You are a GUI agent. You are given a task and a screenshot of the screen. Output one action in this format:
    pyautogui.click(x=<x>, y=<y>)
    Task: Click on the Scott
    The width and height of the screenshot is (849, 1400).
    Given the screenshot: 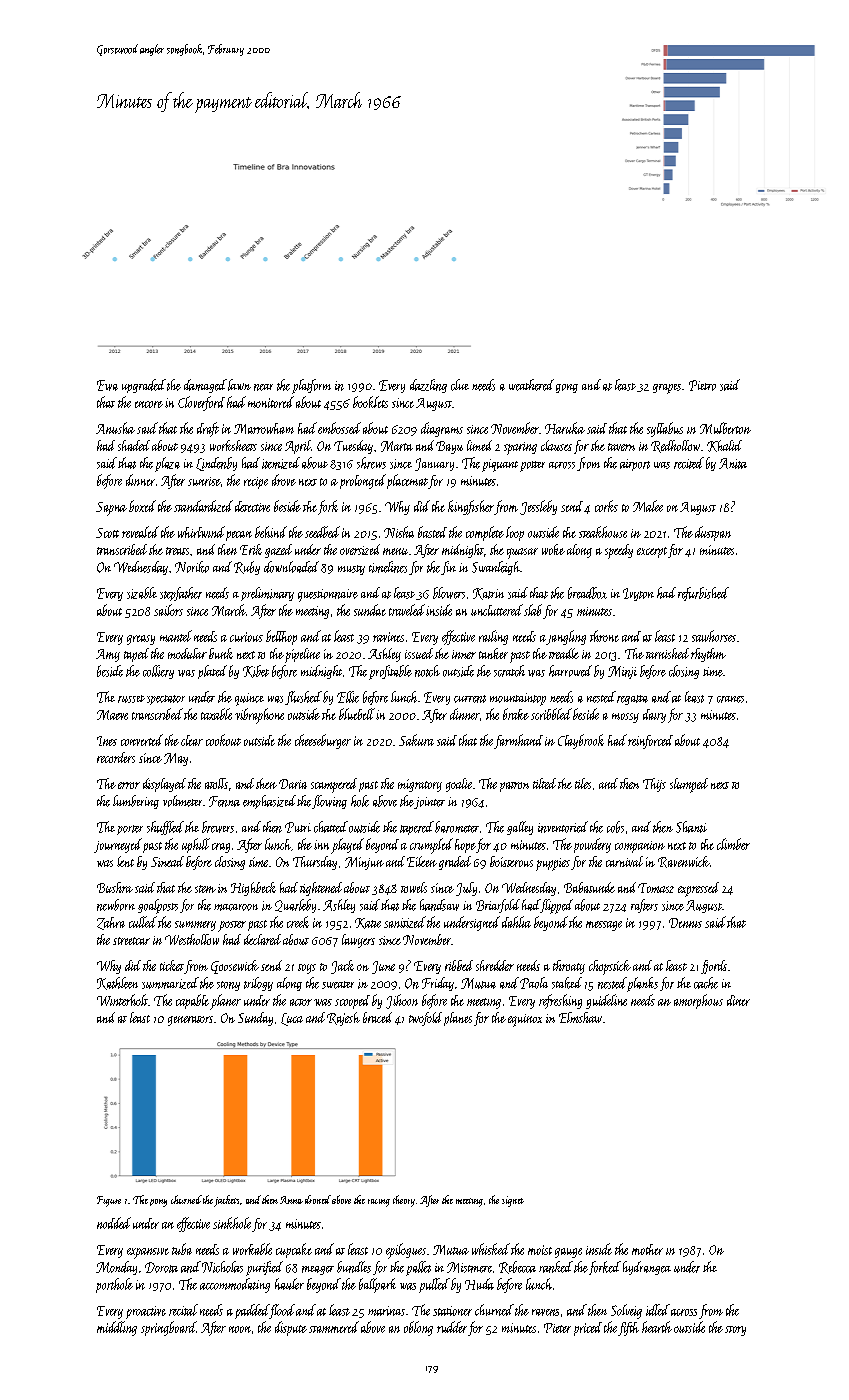 What is the action you would take?
    pyautogui.click(x=107, y=533)
